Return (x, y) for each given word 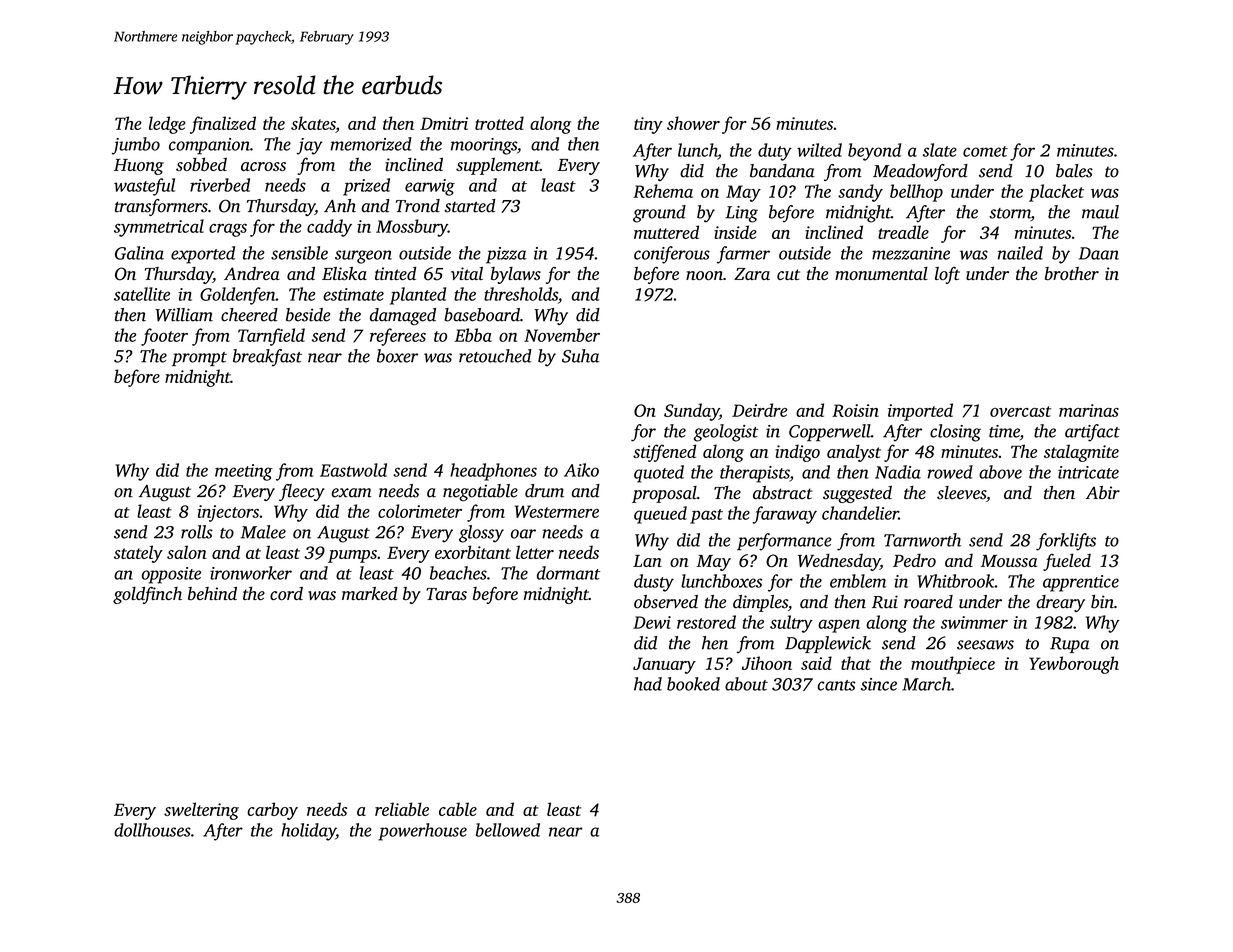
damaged (403, 316)
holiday (308, 832)
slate (940, 150)
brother (1072, 273)
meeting (244, 472)
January (664, 665)
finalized (223, 125)
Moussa (1009, 561)
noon (704, 275)
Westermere (557, 511)
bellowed (508, 830)
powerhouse (422, 832)
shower (693, 123)
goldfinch (147, 595)
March (926, 684)
